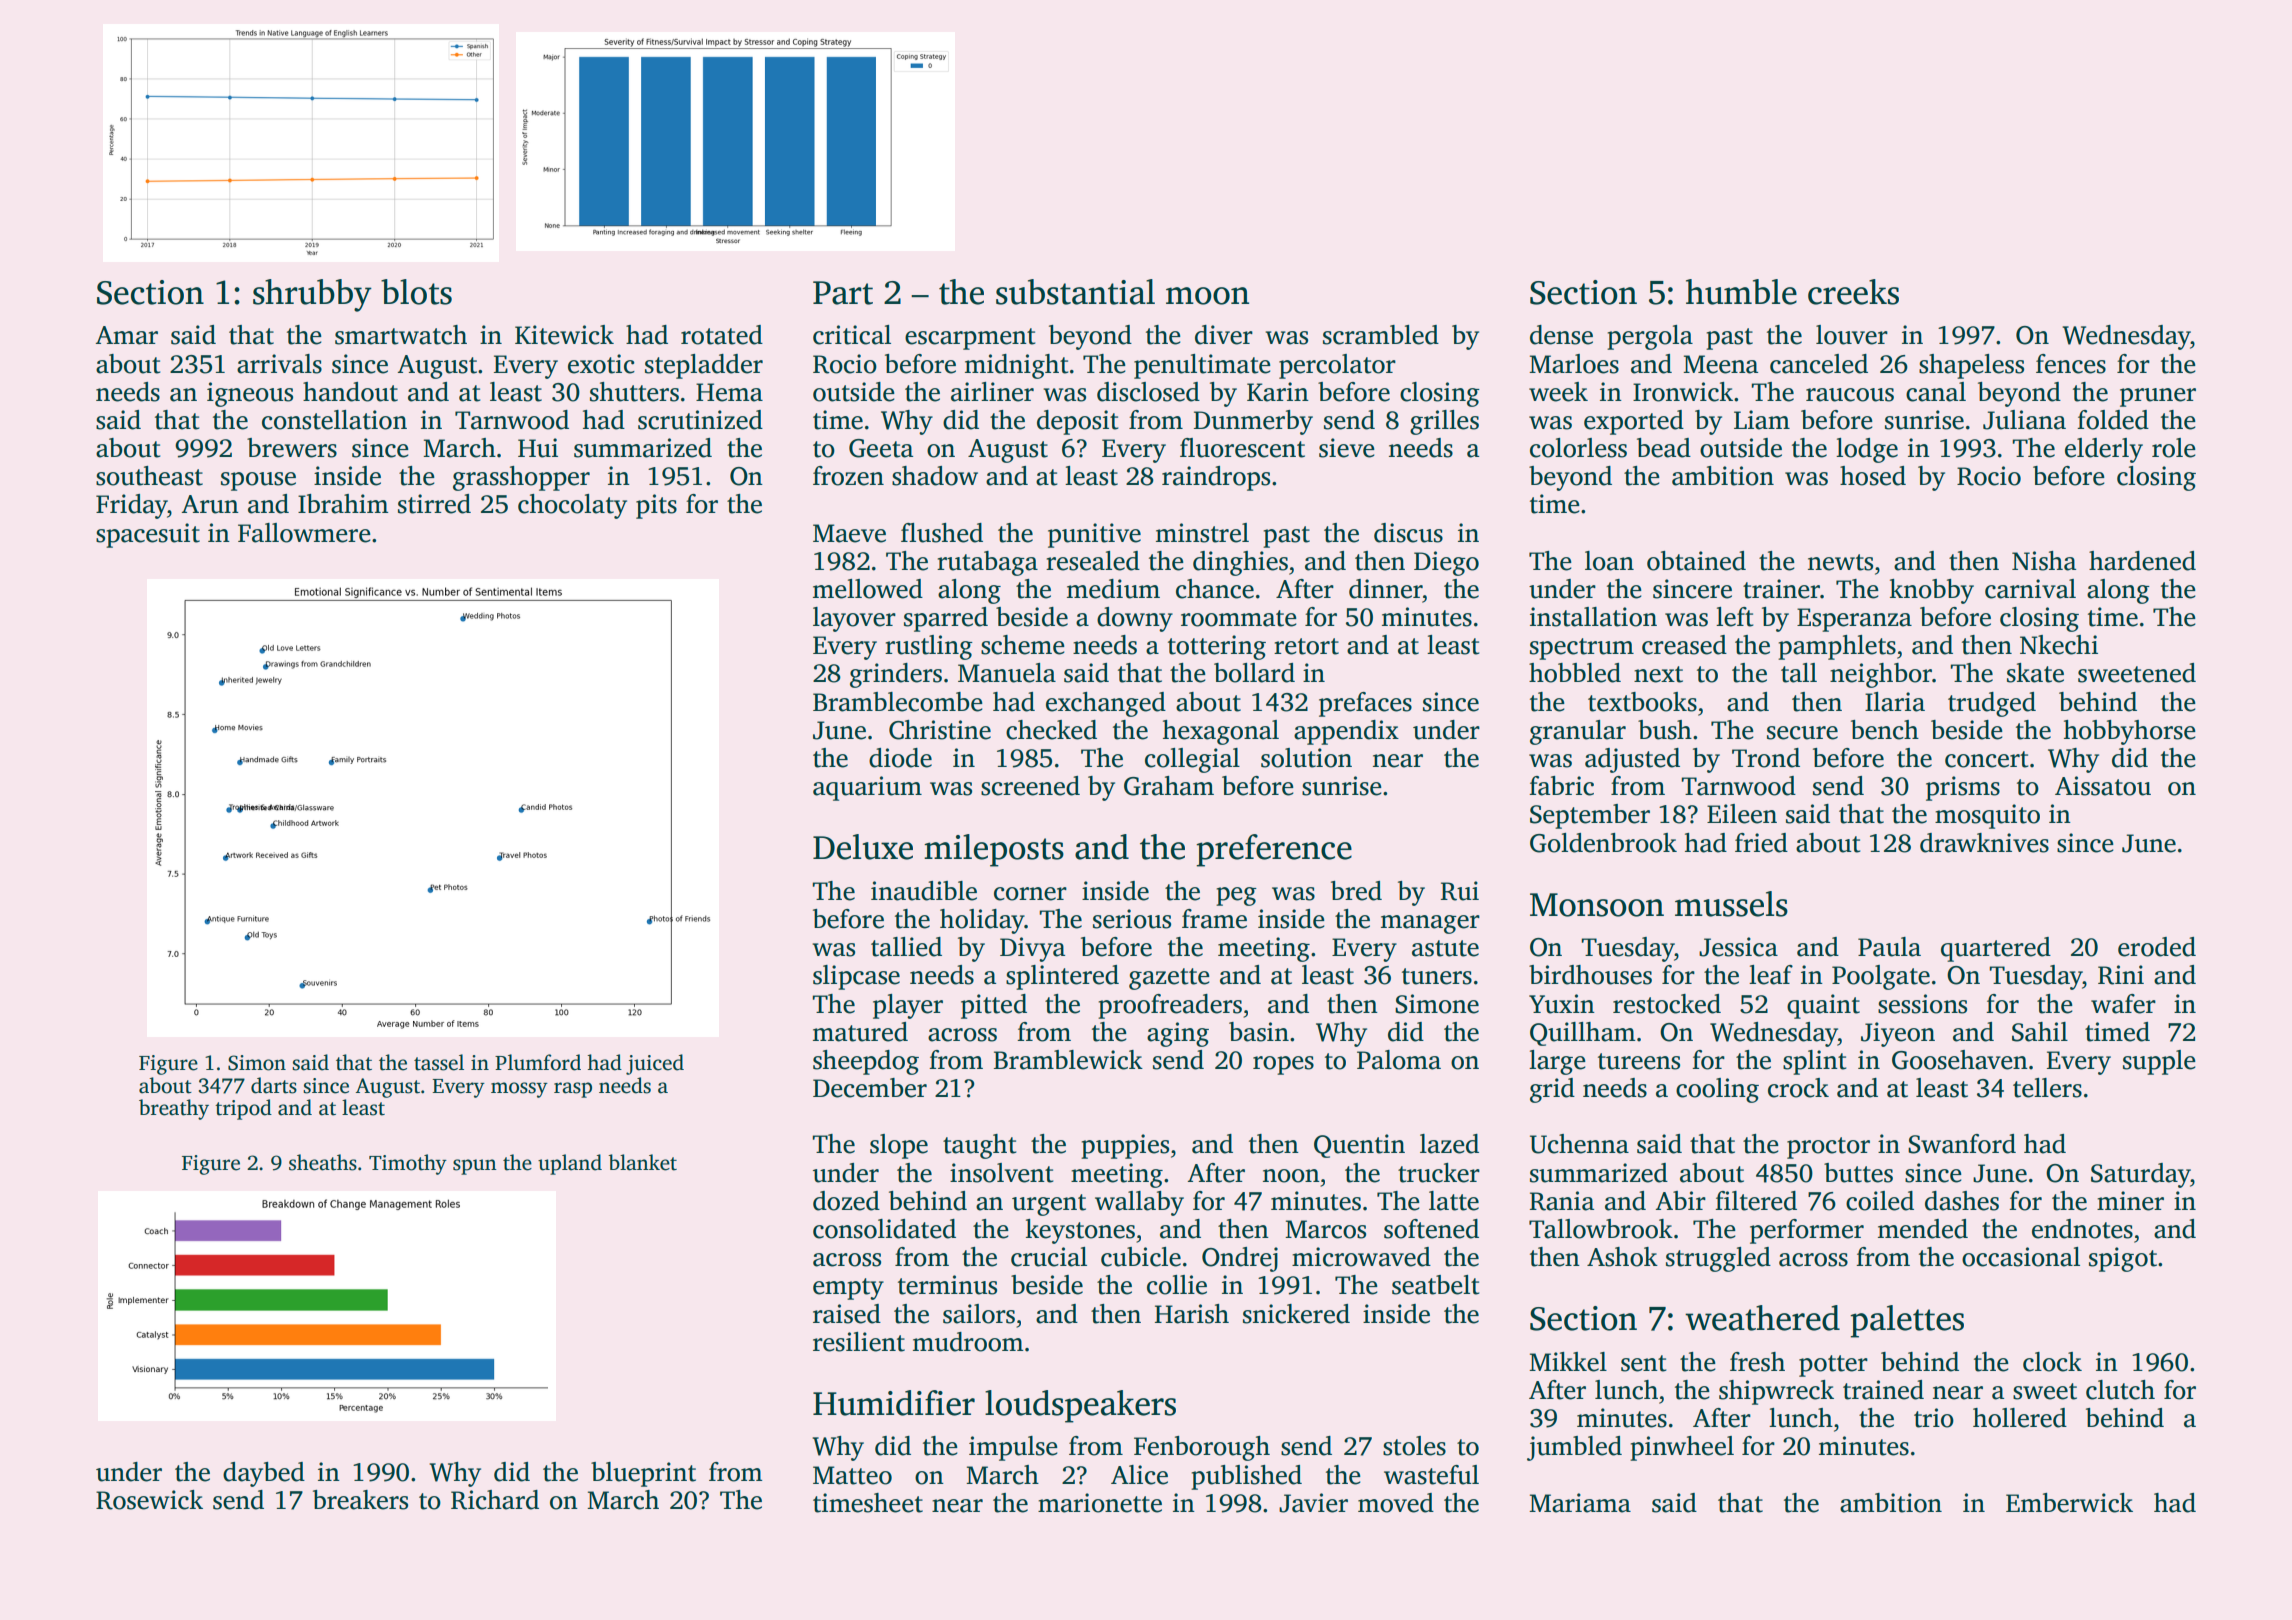 This screenshot has height=1620, width=2292. Describe the element at coordinates (401, 335) in the screenshot. I see `smartwatch` at that location.
